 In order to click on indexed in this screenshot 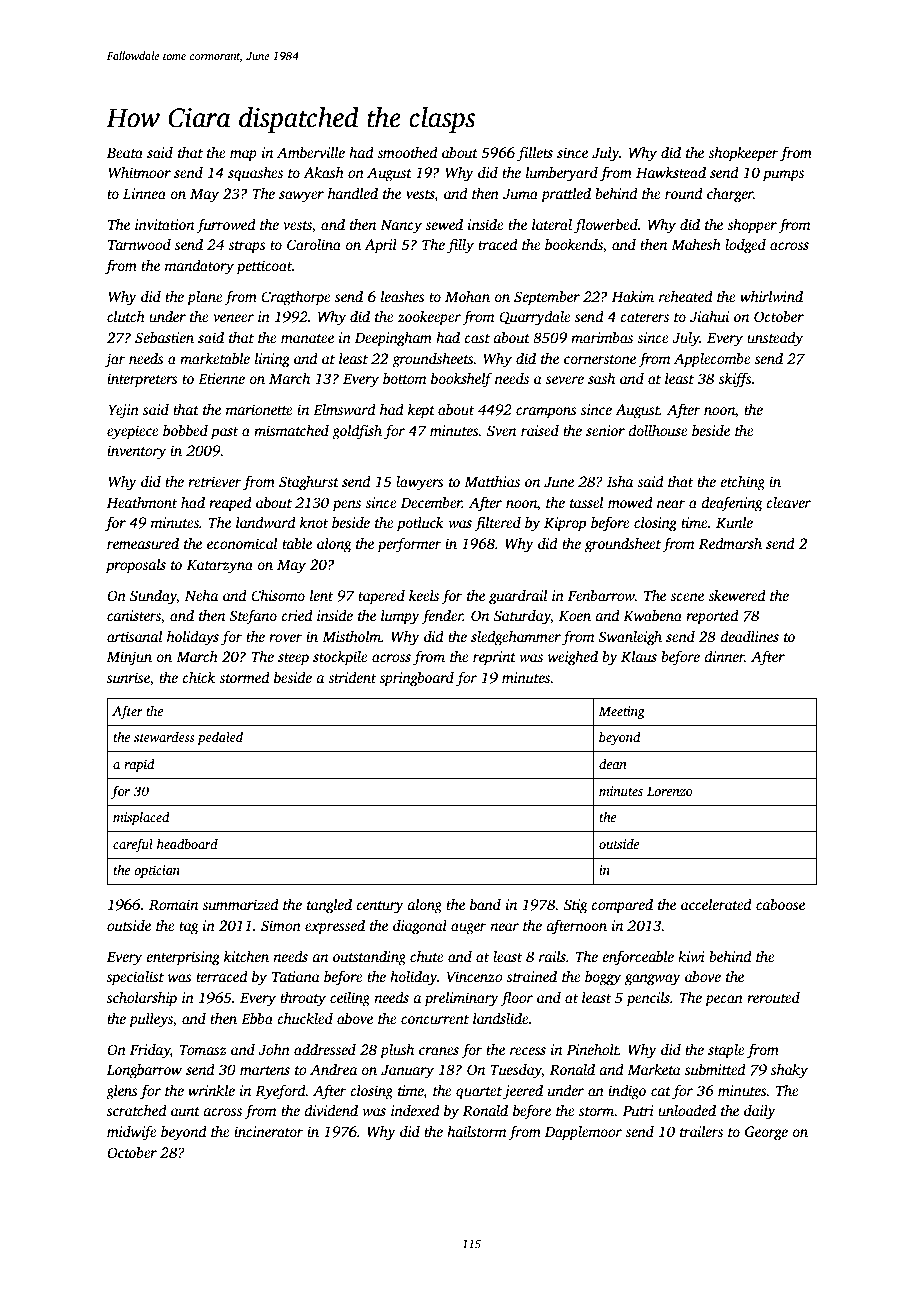, I will do `click(415, 1110)`.
